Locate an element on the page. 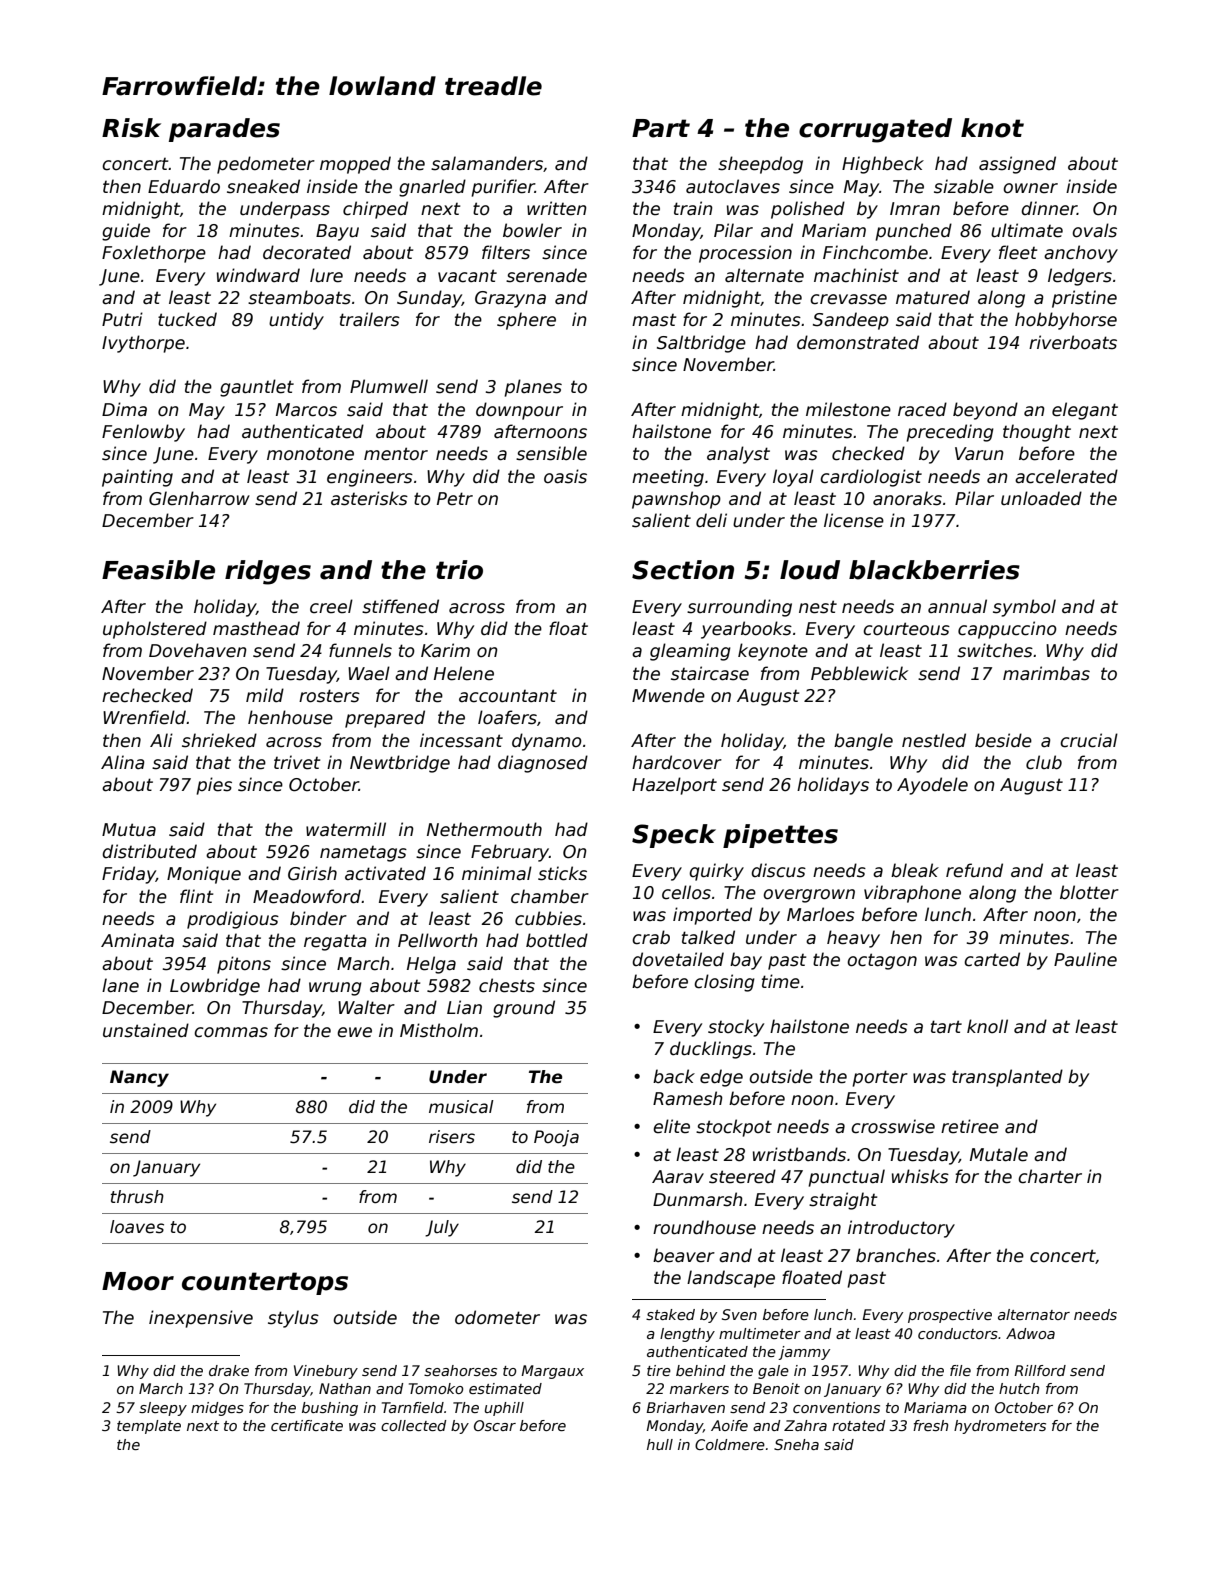 The image size is (1220, 1578). tucked is located at coordinates (187, 319).
